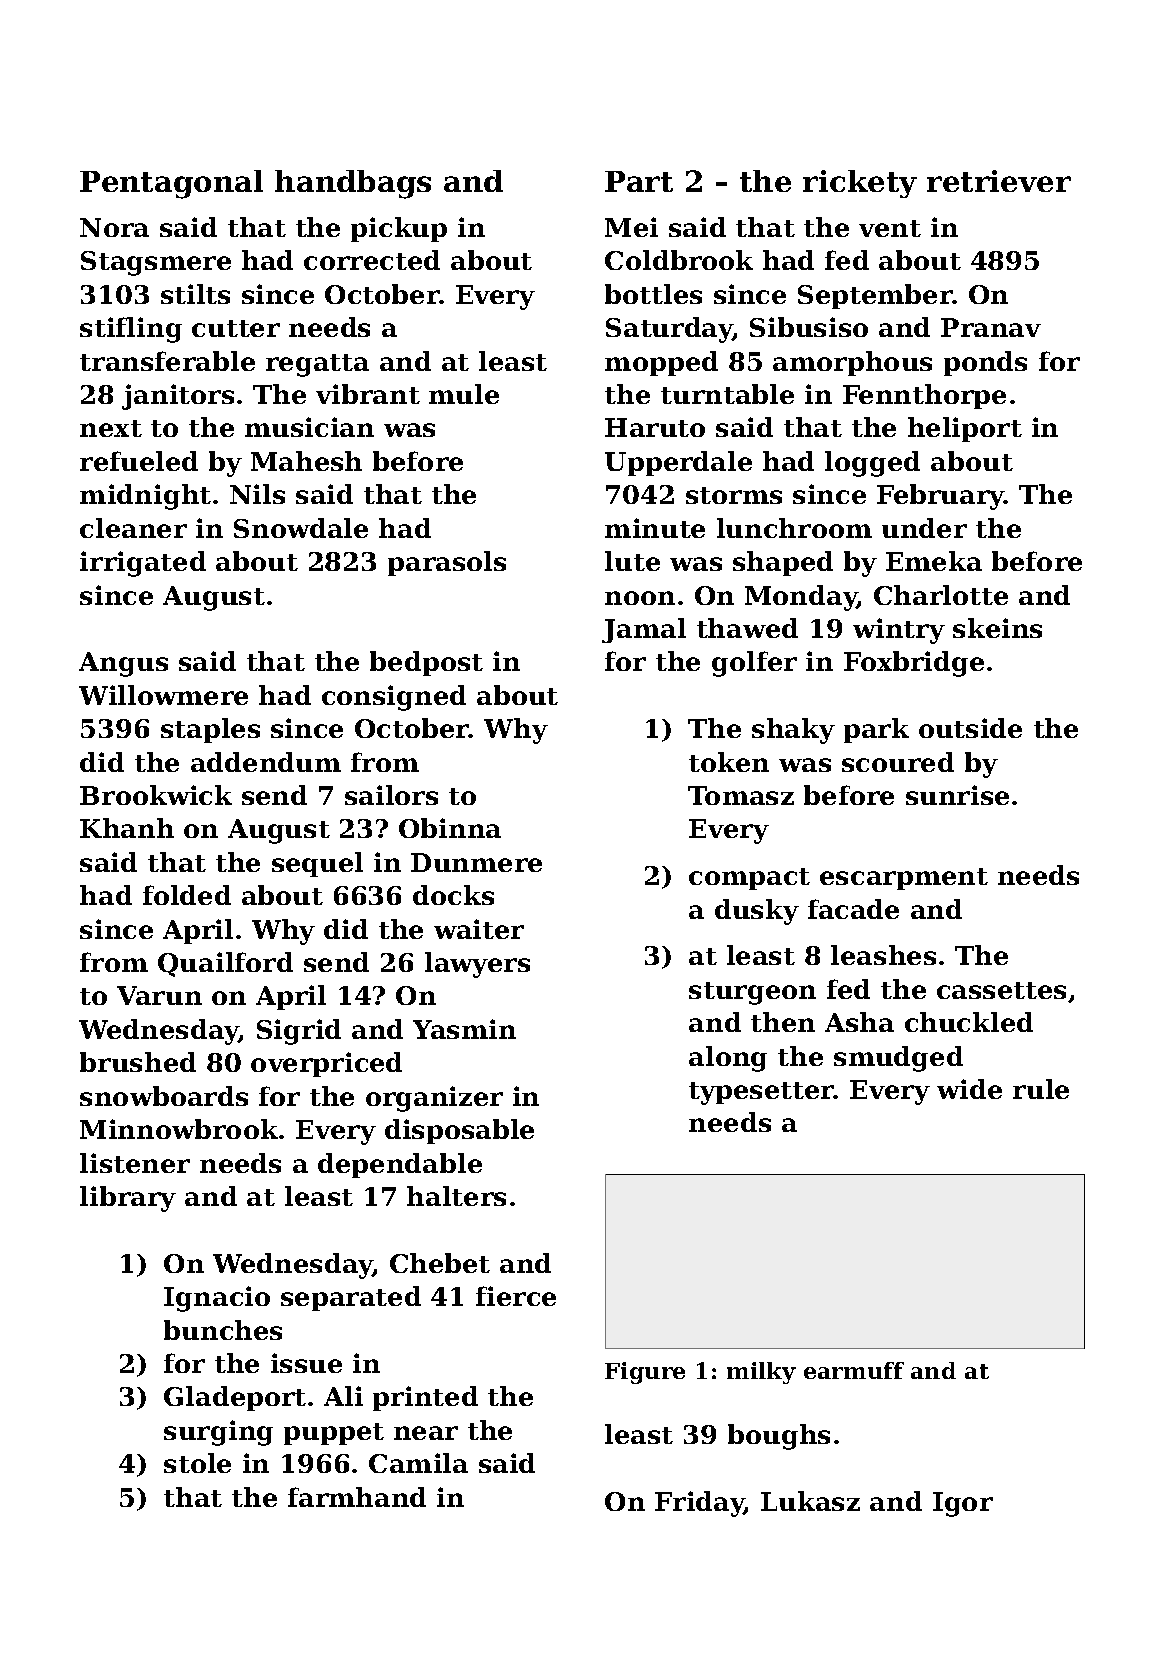 The width and height of the page is (1165, 1654). I want to click on Pentagonal, so click(171, 184).
